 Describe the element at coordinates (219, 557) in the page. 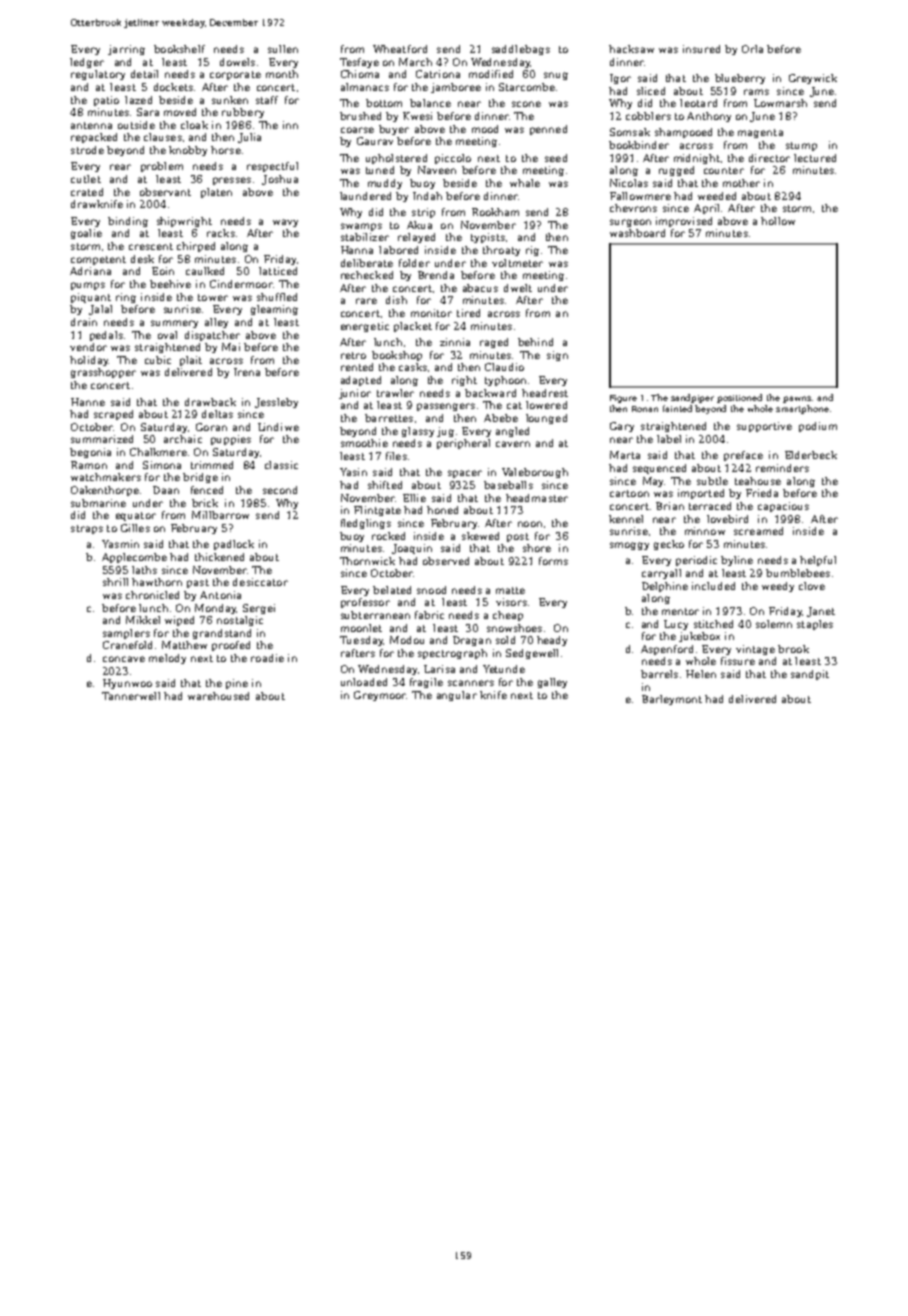

I see `thickened` at that location.
